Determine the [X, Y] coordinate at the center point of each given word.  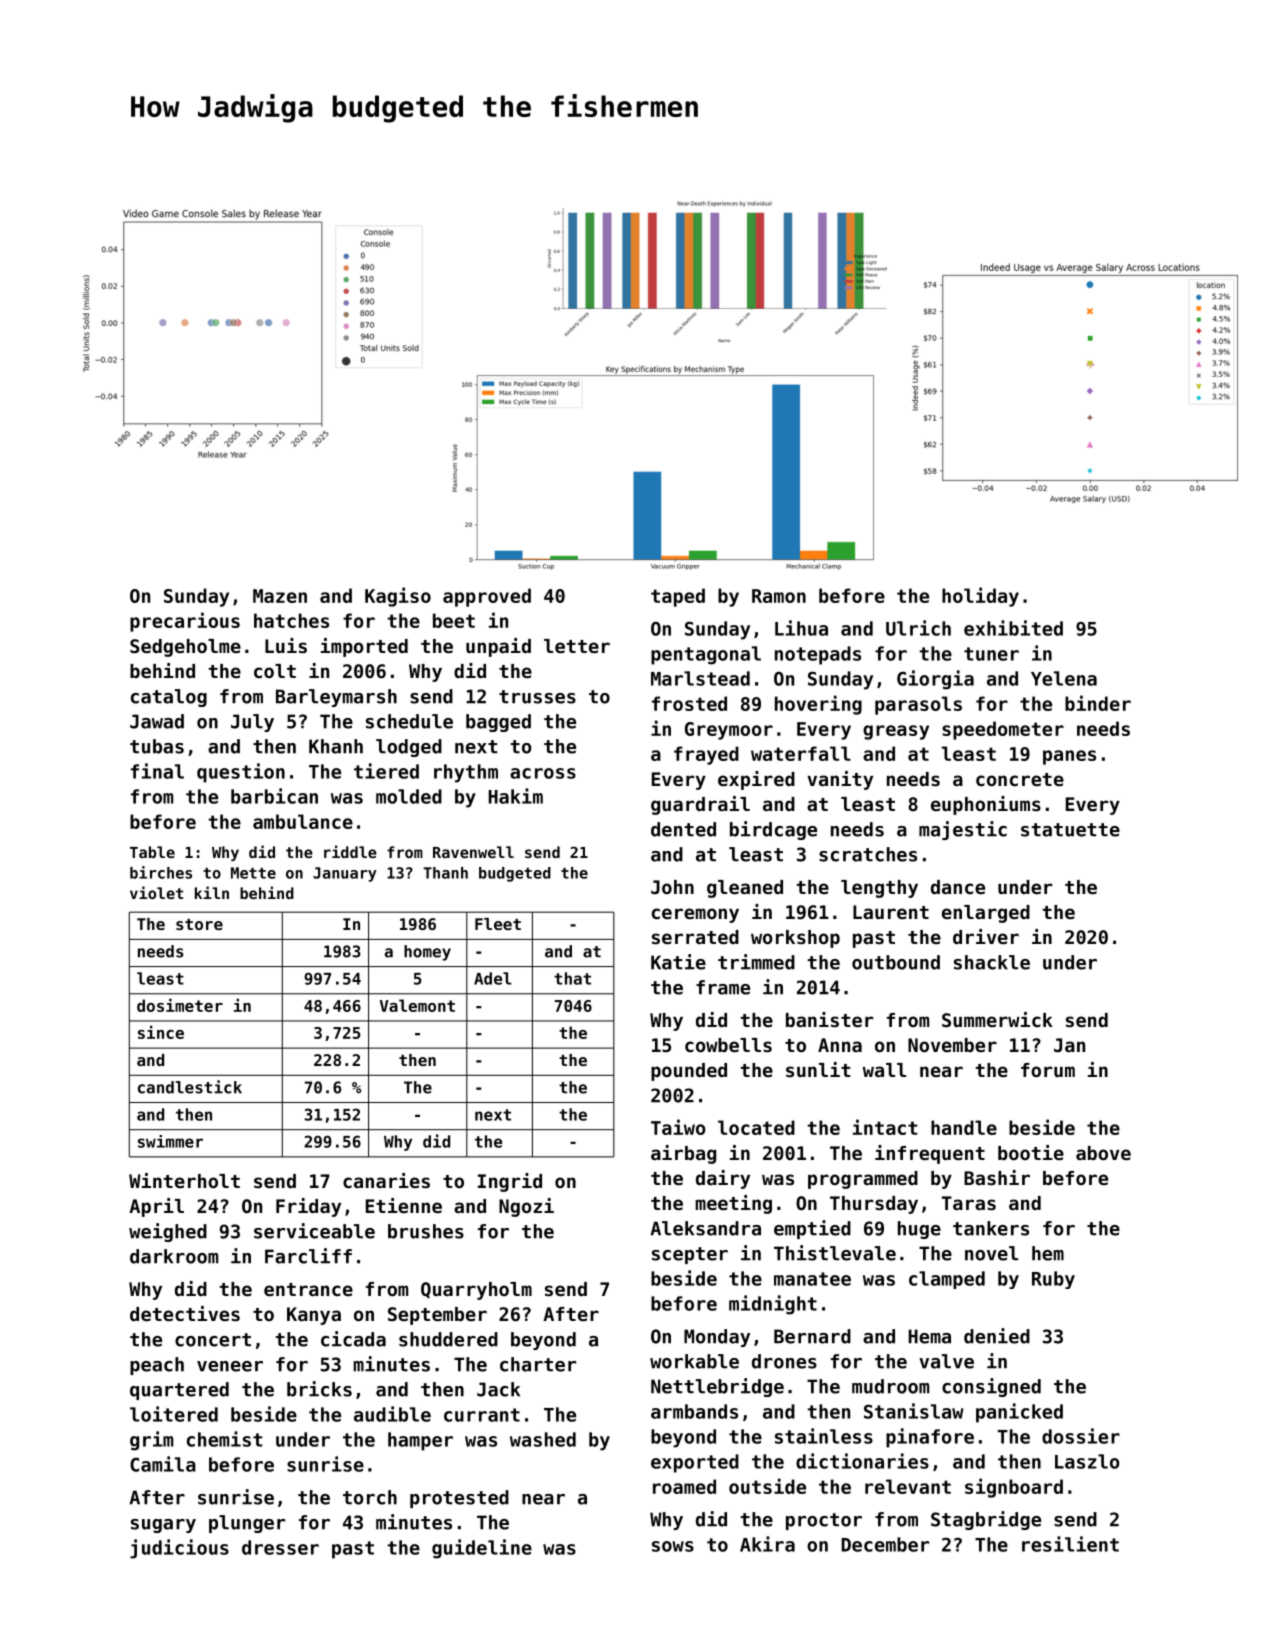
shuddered [448, 1339]
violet [156, 892]
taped [678, 597]
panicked [1019, 1413]
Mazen [280, 596]
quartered [179, 1391]
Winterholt [184, 1180]
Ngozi [526, 1207]
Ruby [1053, 1280]
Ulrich [918, 628]
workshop [795, 939]
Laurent [891, 912]
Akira [767, 1544]
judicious [179, 1549]
